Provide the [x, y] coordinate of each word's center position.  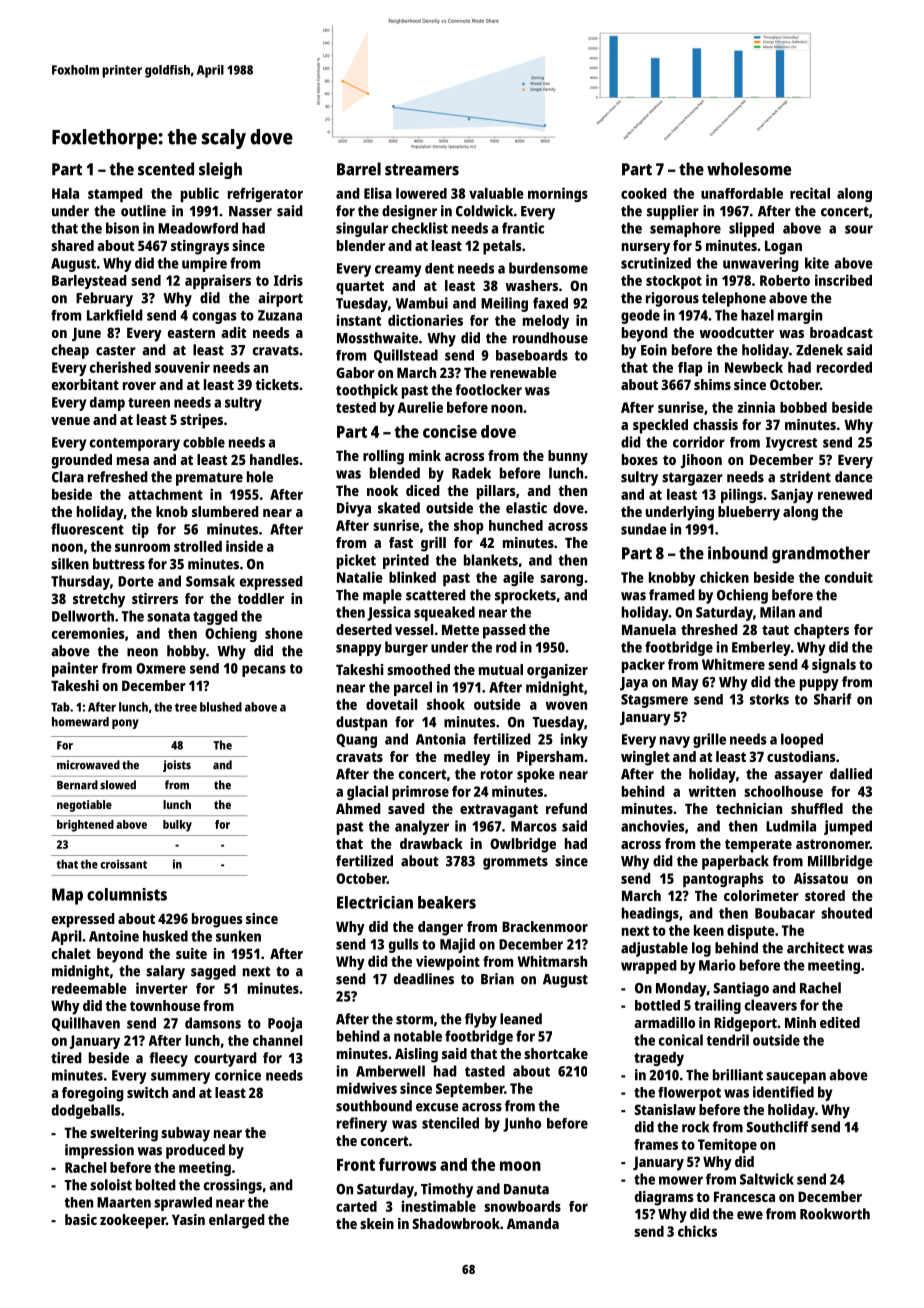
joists [177, 766]
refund [566, 808]
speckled [660, 426]
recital [810, 193]
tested [356, 407]
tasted [485, 1071]
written [712, 791]
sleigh [220, 170]
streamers [422, 170]
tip [140, 530]
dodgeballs [86, 1111]
